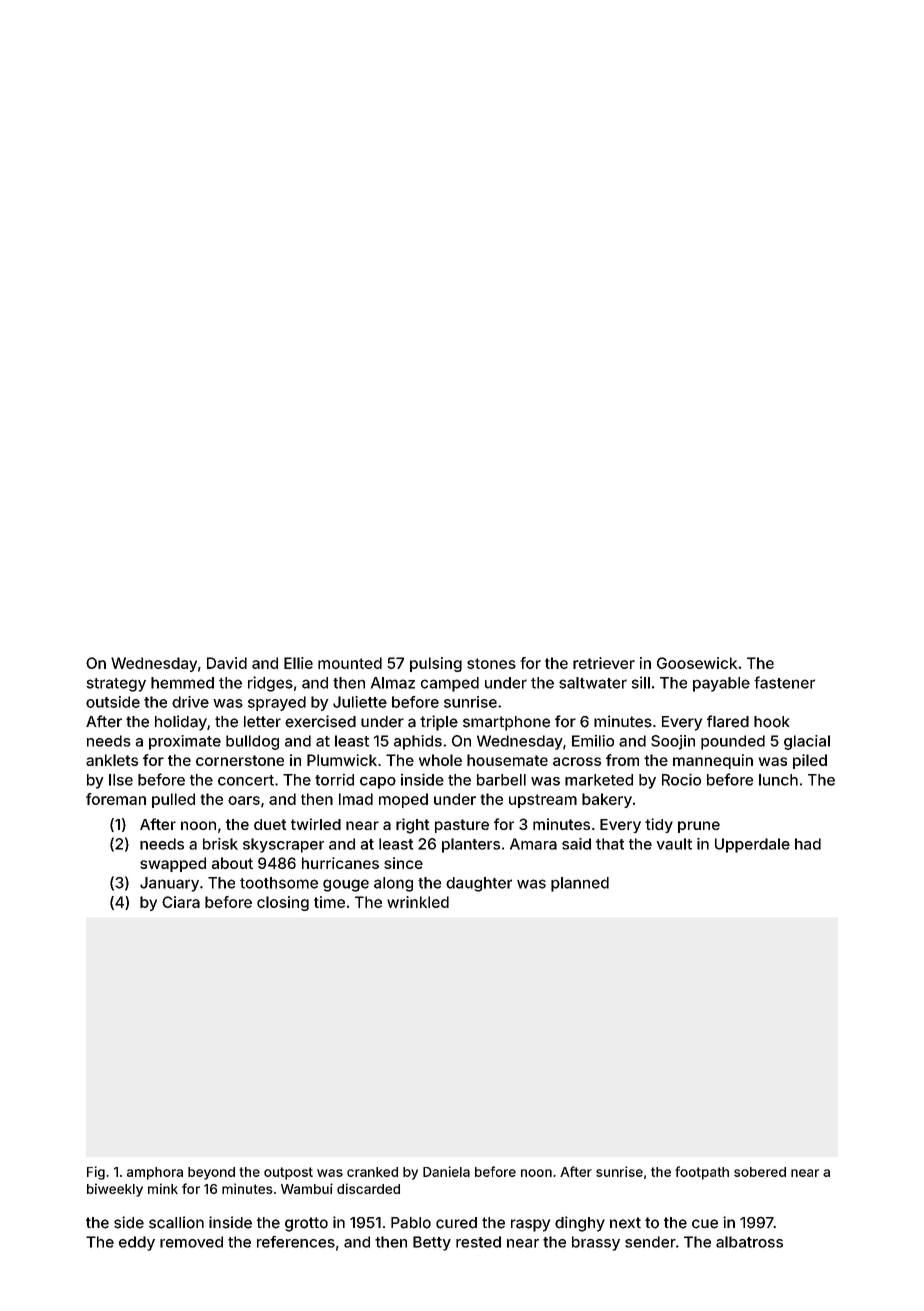 The image size is (924, 1311). Describe the element at coordinates (283, 903) in the document. I see `closing` at that location.
